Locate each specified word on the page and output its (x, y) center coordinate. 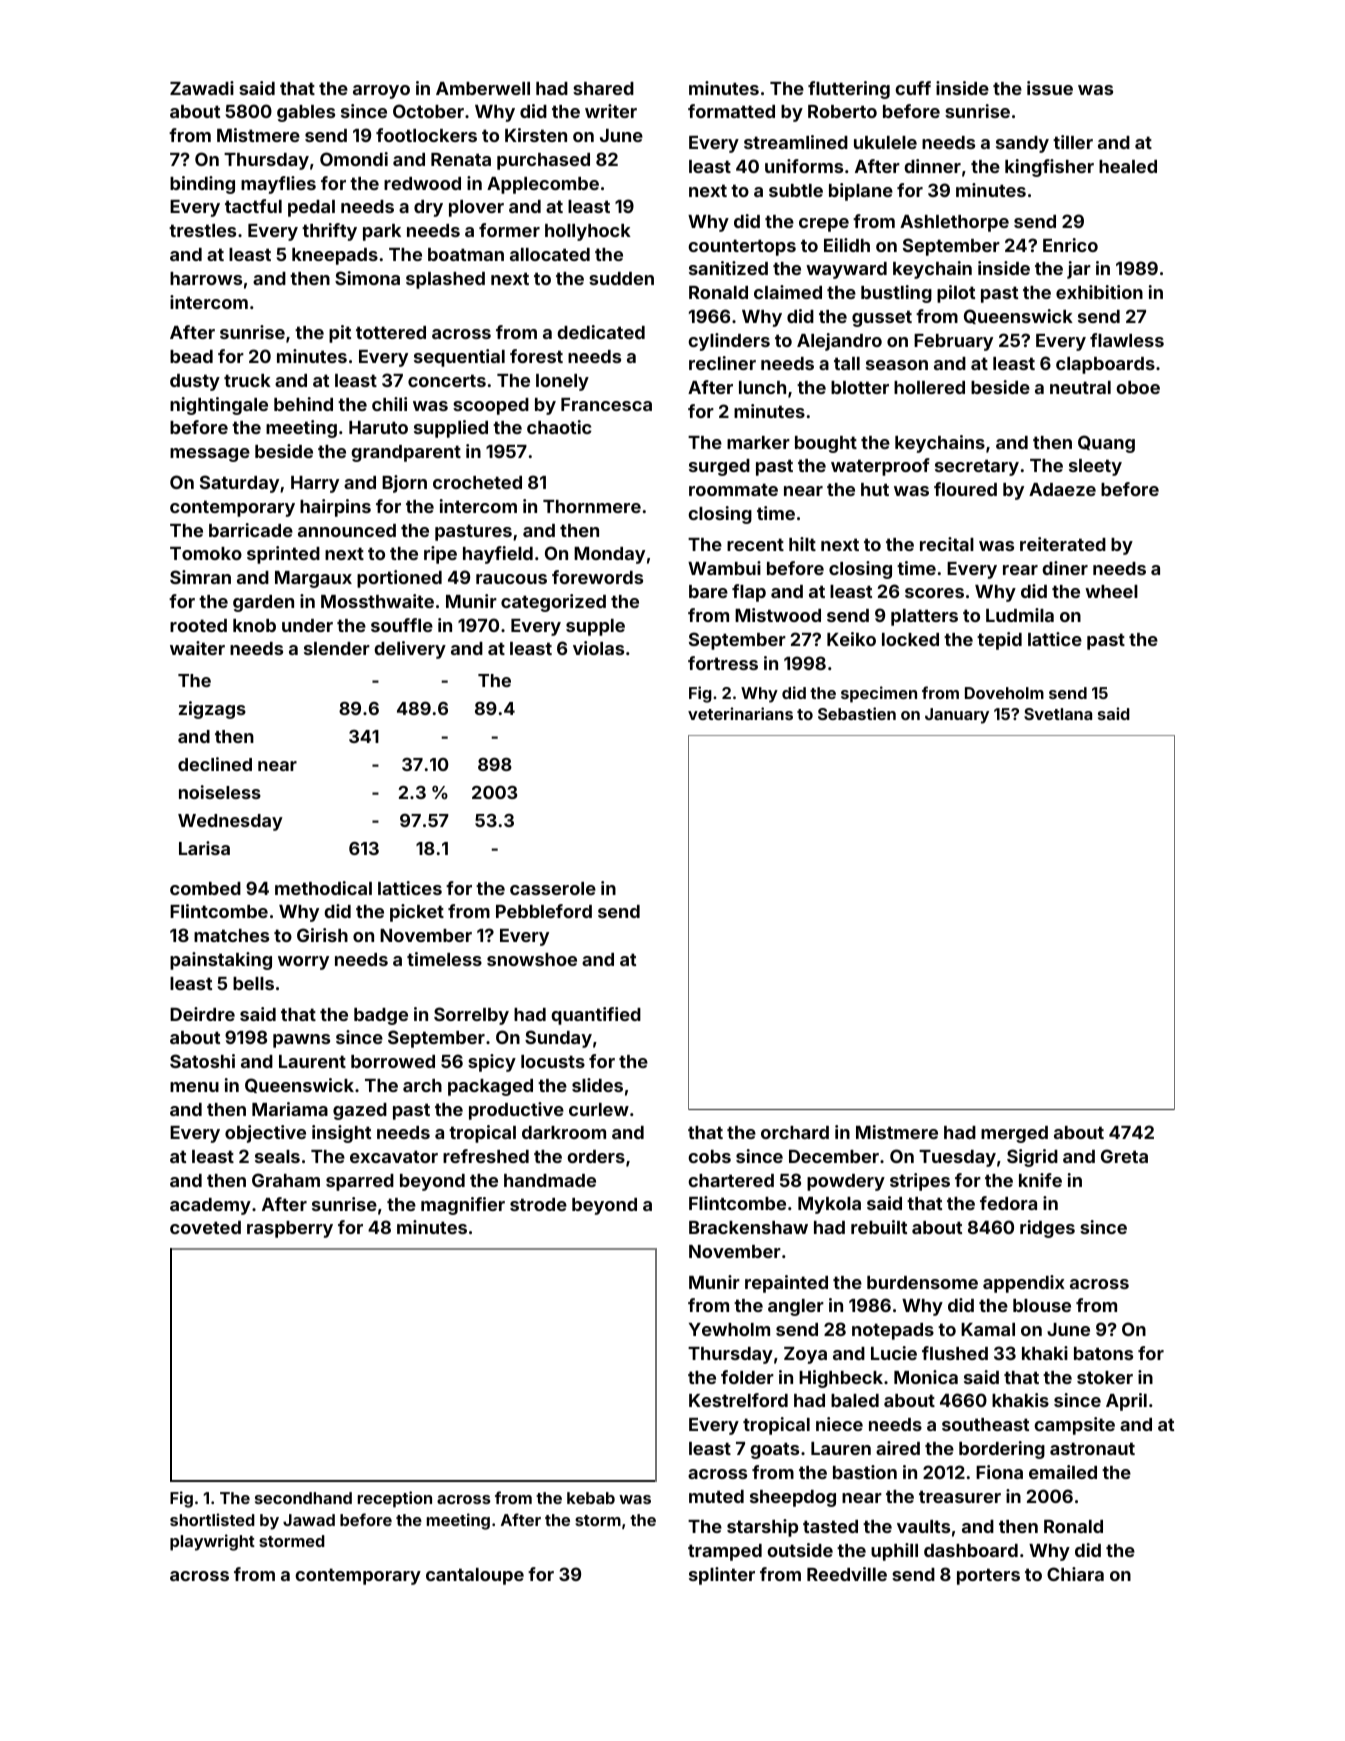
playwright (212, 1542)
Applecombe (543, 185)
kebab (591, 1498)
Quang (1106, 444)
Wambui (724, 568)
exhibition (1099, 292)
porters (988, 1576)
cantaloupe (475, 1576)
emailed (1063, 1472)
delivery (410, 650)
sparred (360, 1182)
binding (202, 185)
